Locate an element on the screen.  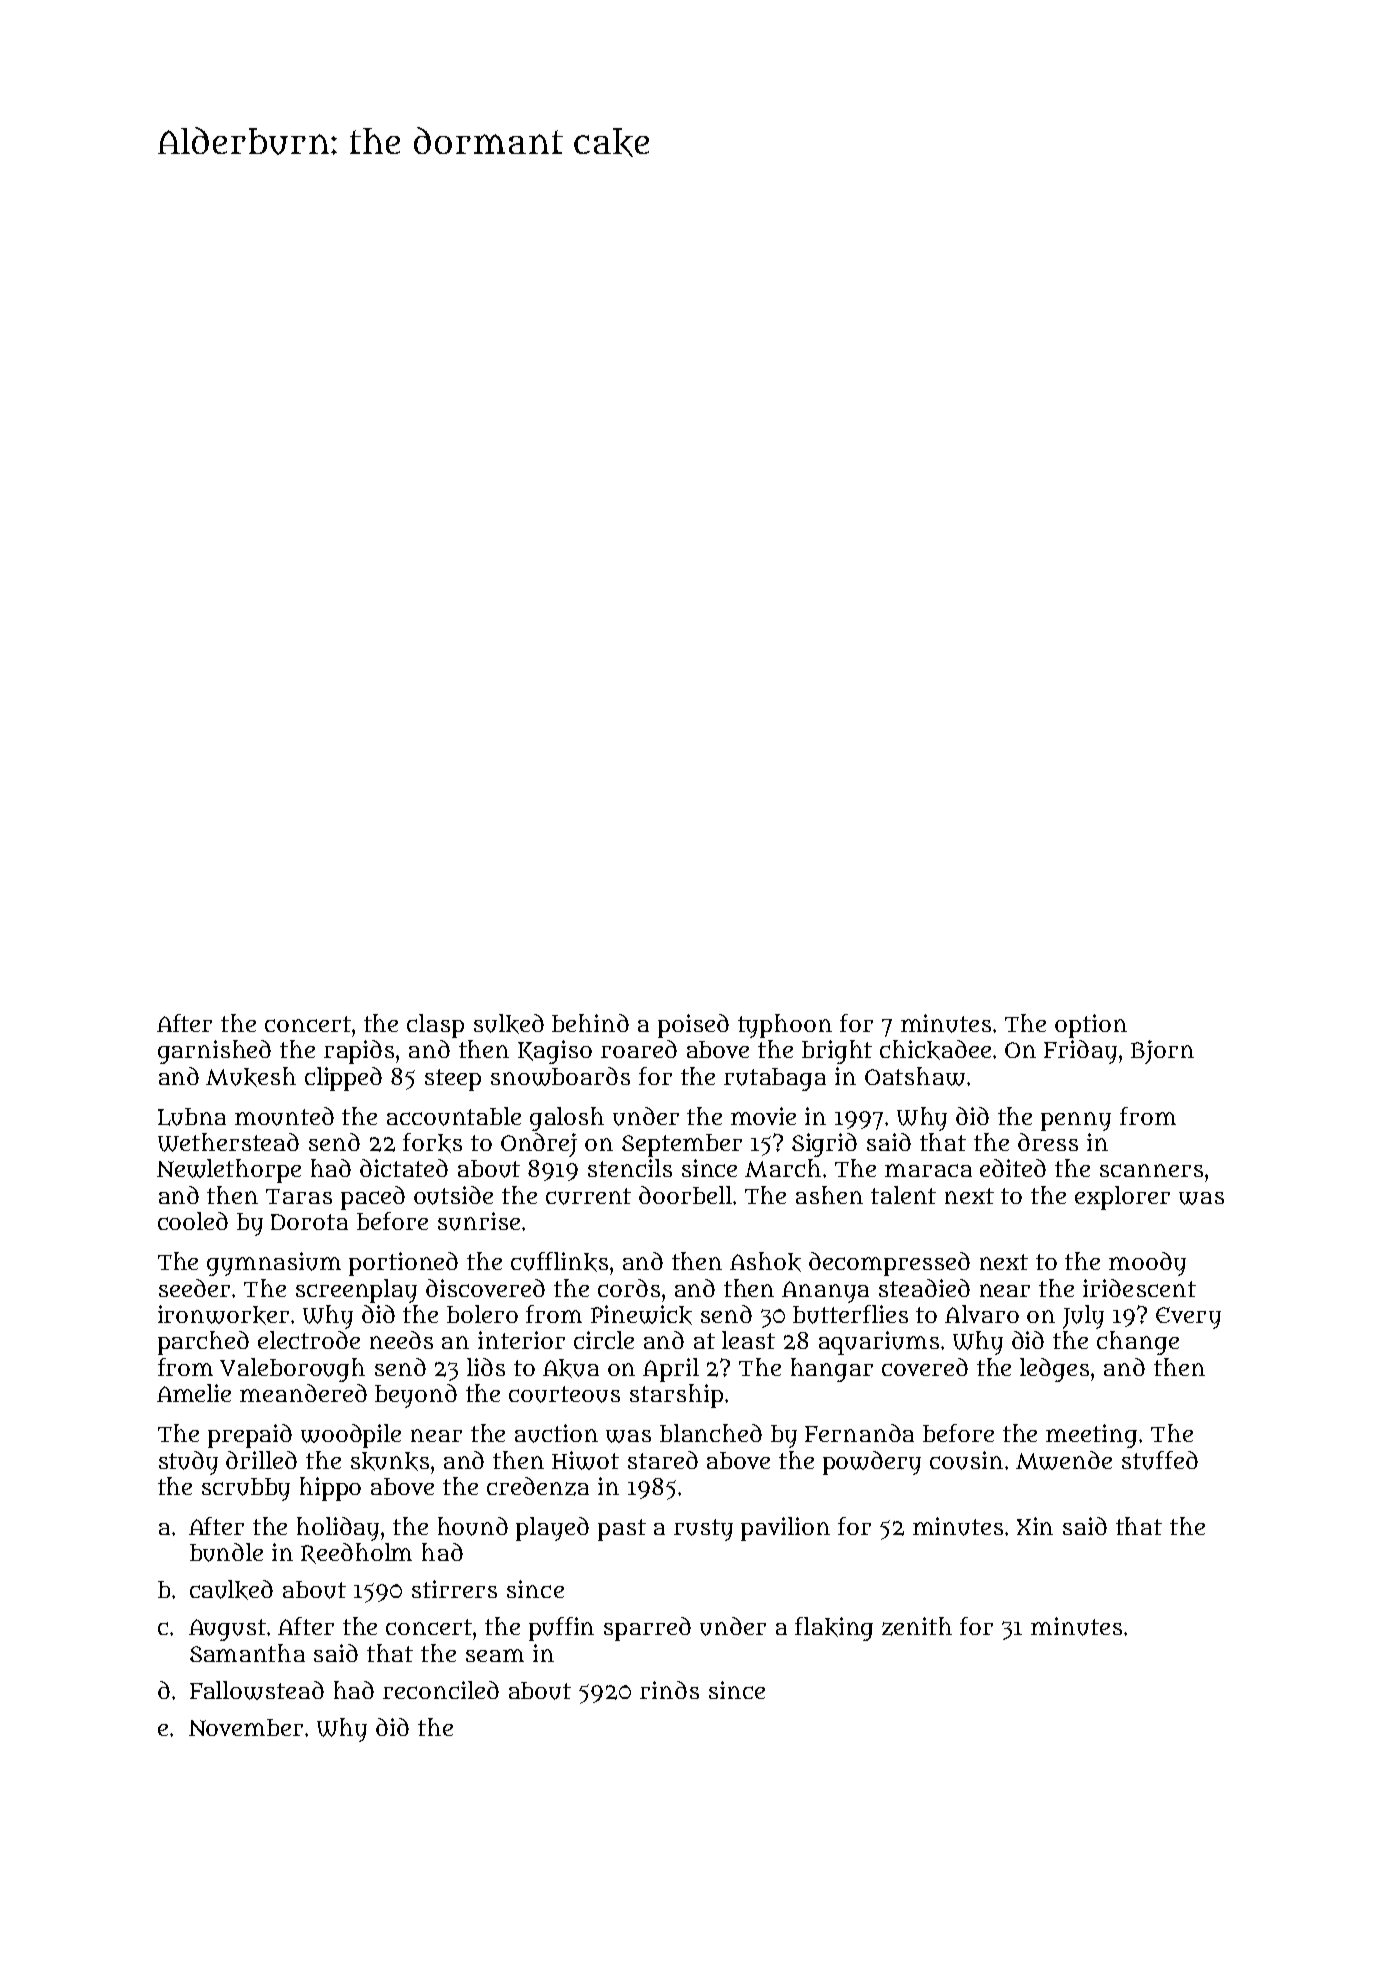
Newlethorpe is located at coordinates (229, 1171).
